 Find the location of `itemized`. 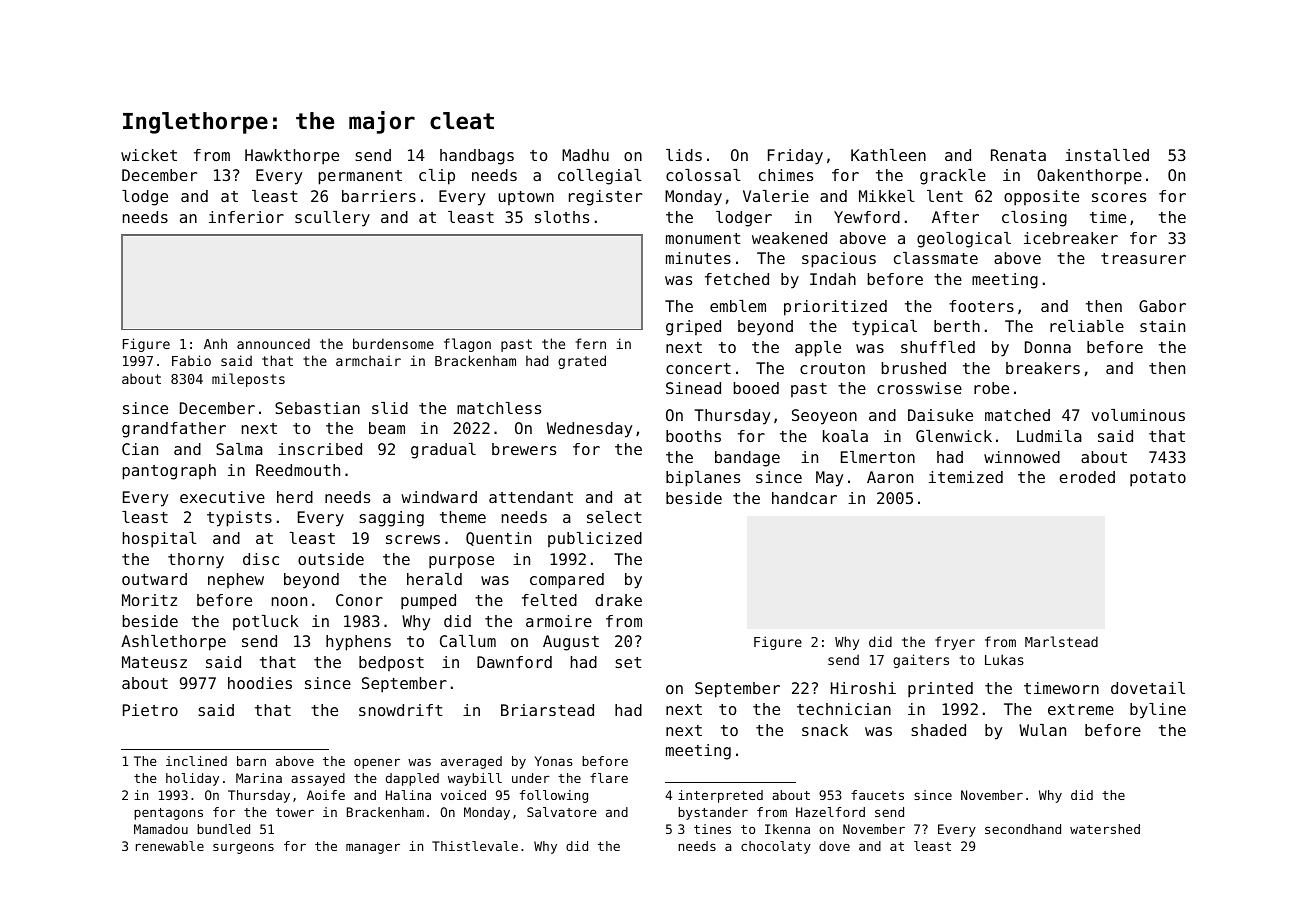

itemized is located at coordinates (966, 477).
